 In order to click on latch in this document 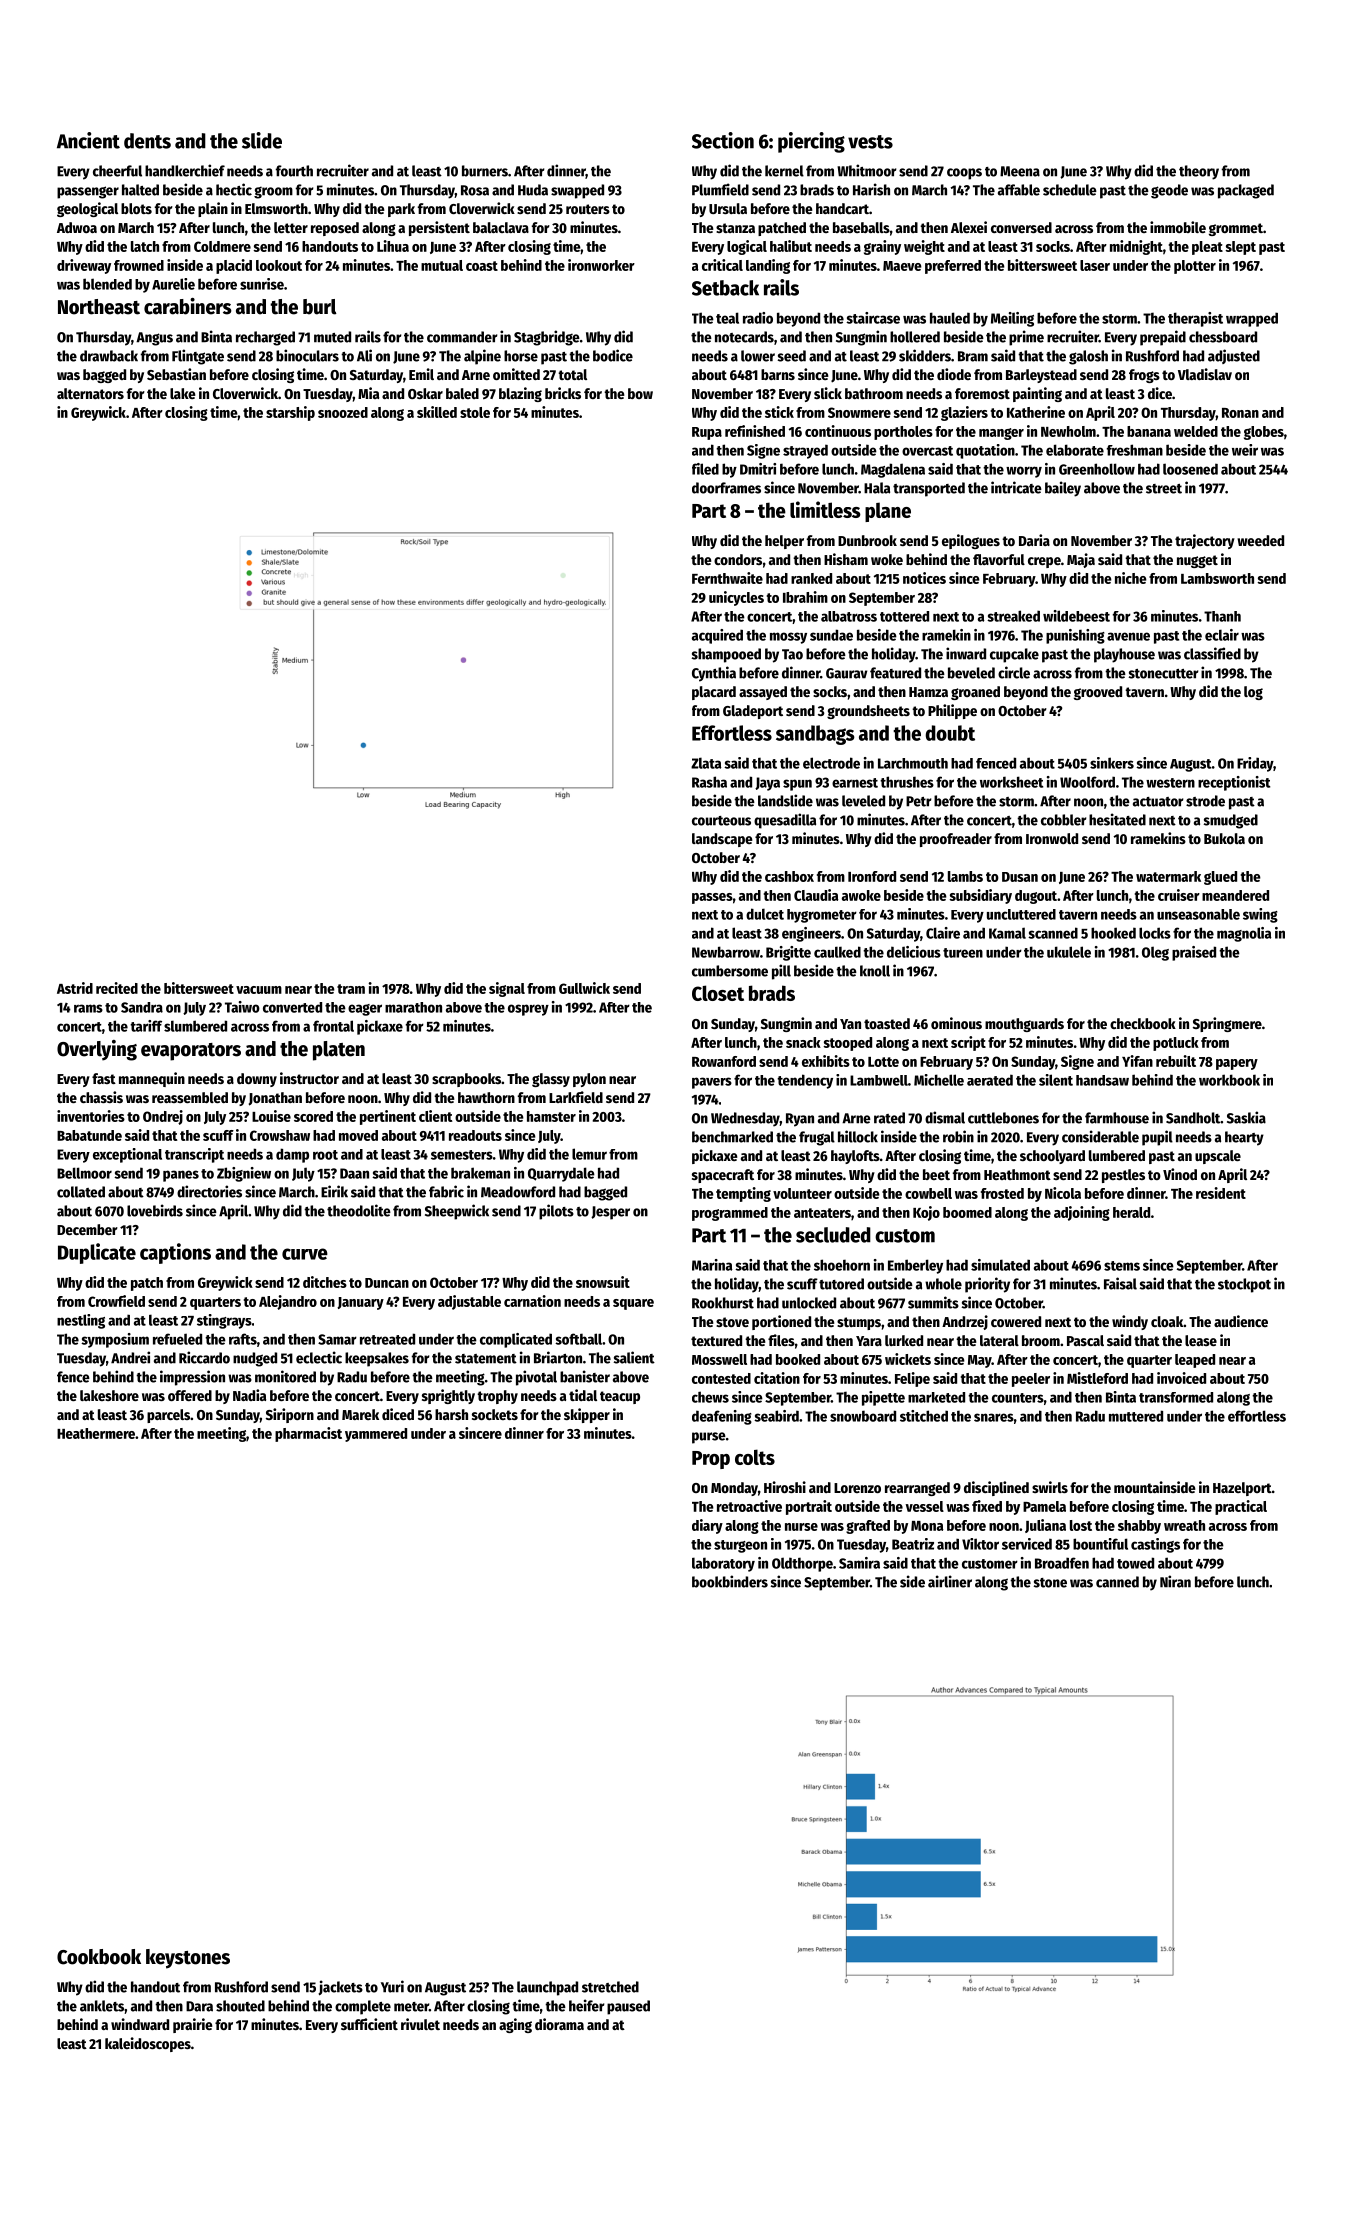, I will do `click(145, 246)`.
